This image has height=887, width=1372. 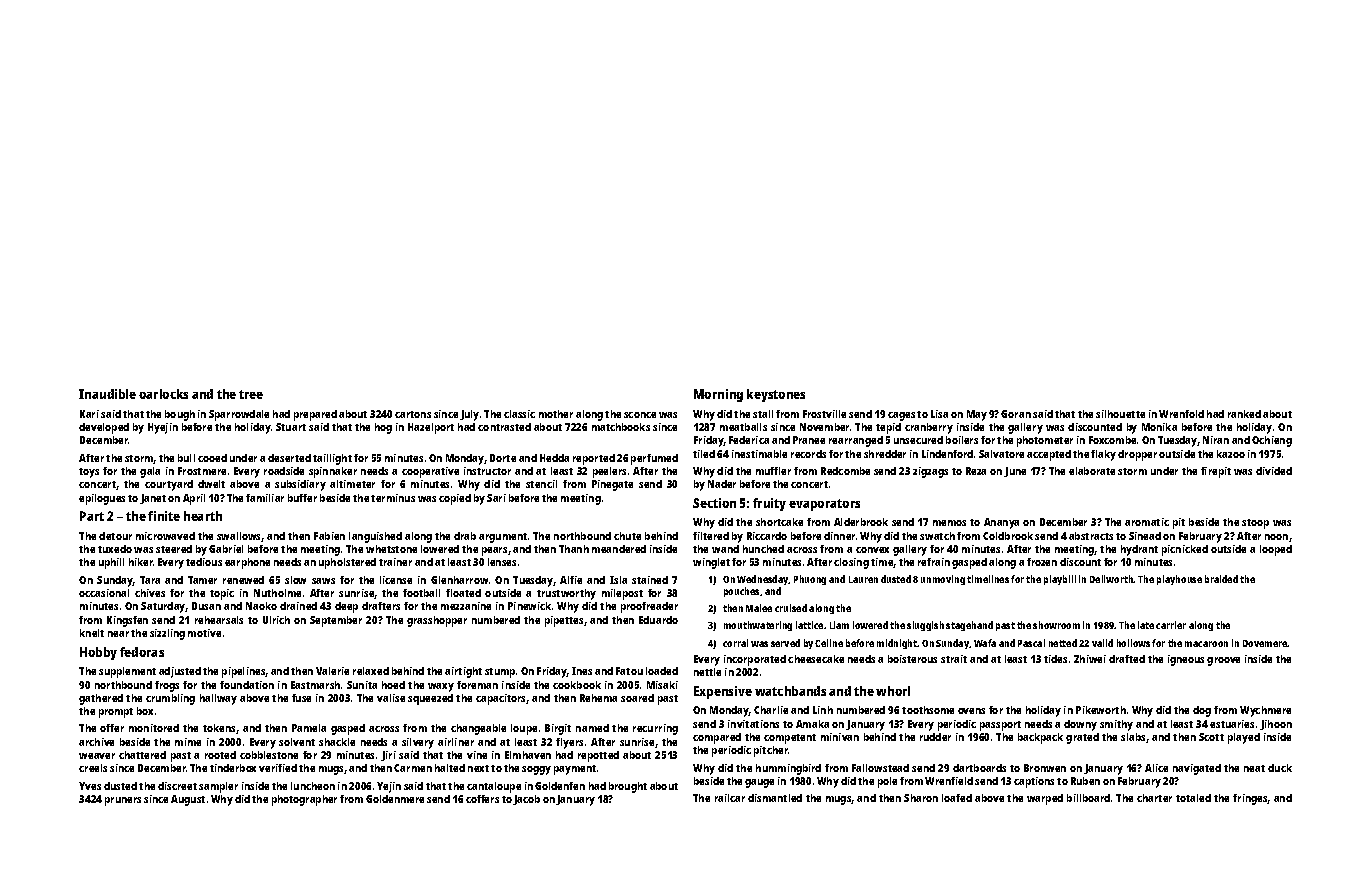 What do you see at coordinates (329, 536) in the image?
I see `Fabien` at bounding box center [329, 536].
